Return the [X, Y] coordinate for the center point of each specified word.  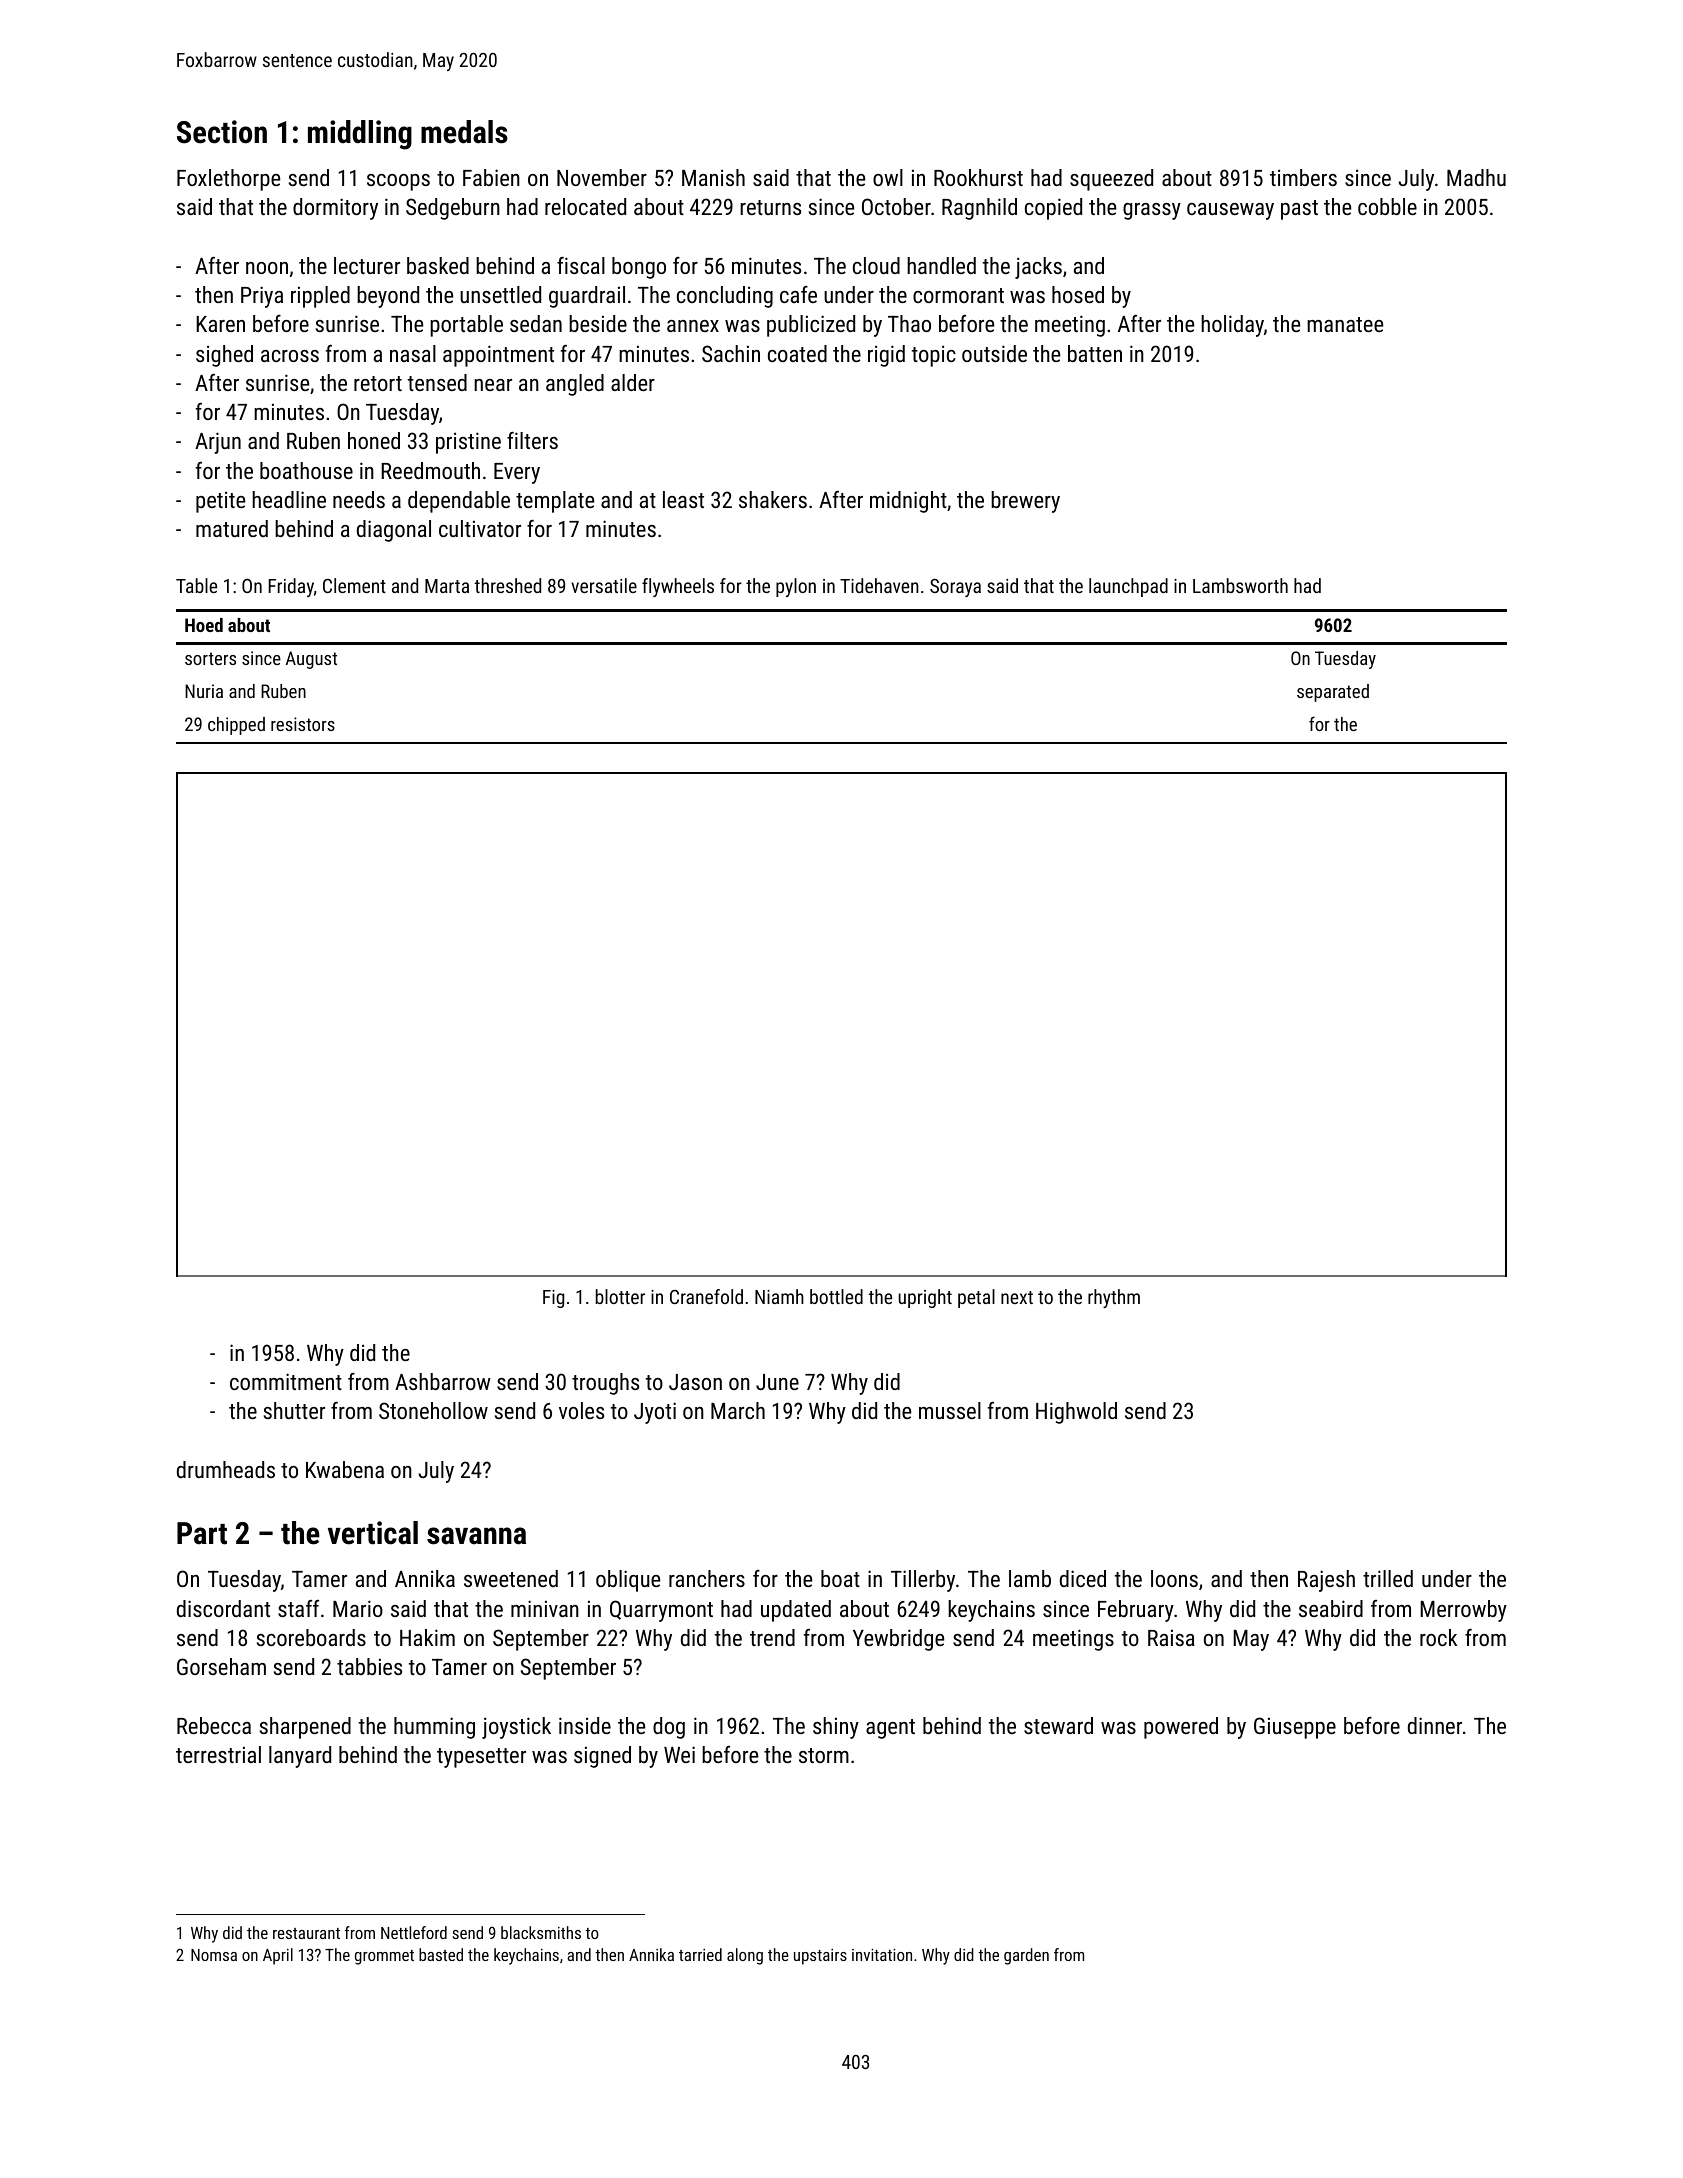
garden [1026, 1956]
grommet [384, 1957]
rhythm [1114, 1298]
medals [464, 132]
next [1017, 1297]
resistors [303, 724]
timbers [1303, 177]
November [602, 177]
